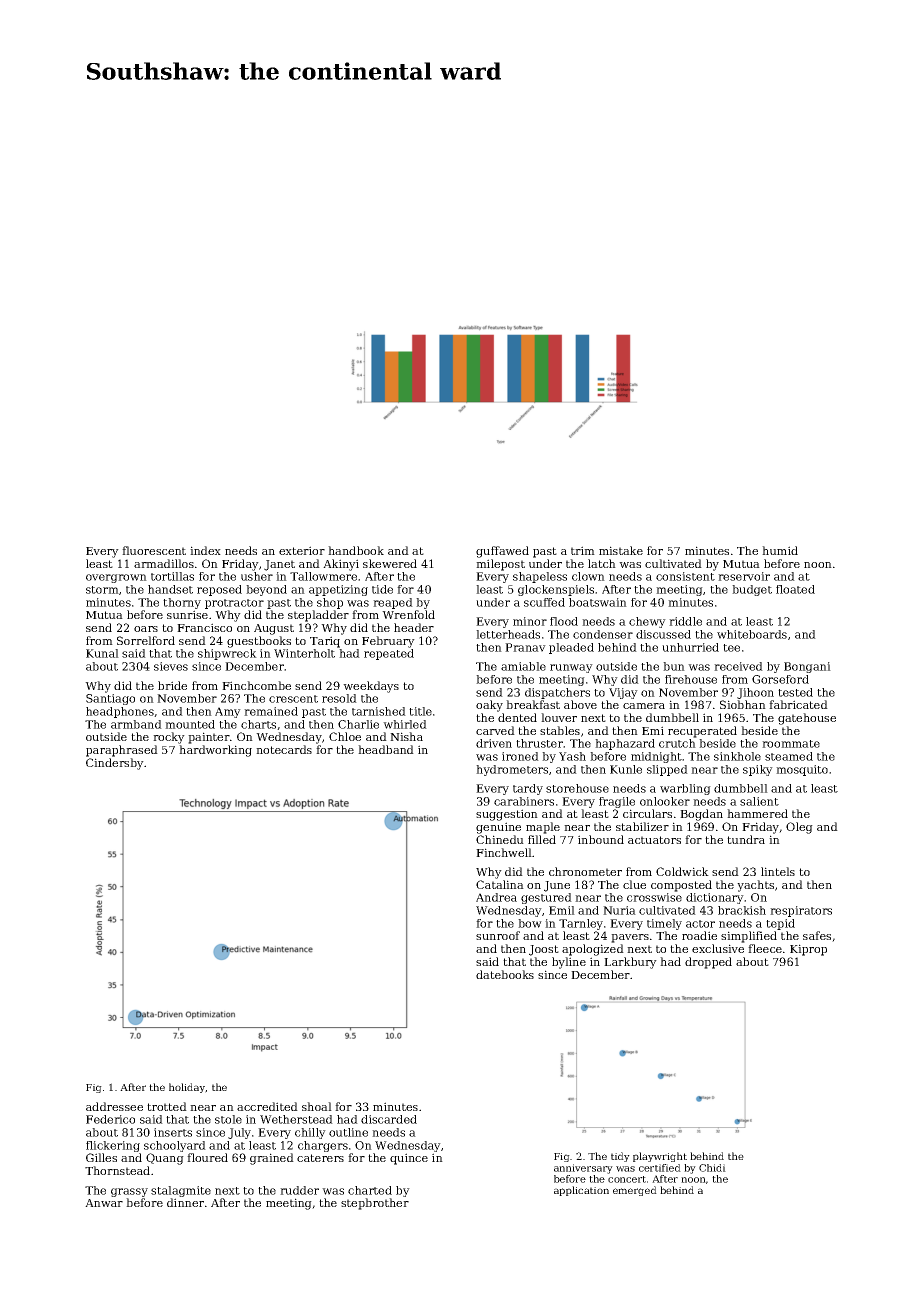 The width and height of the image is (924, 1308). I want to click on Anwar, so click(104, 1203).
